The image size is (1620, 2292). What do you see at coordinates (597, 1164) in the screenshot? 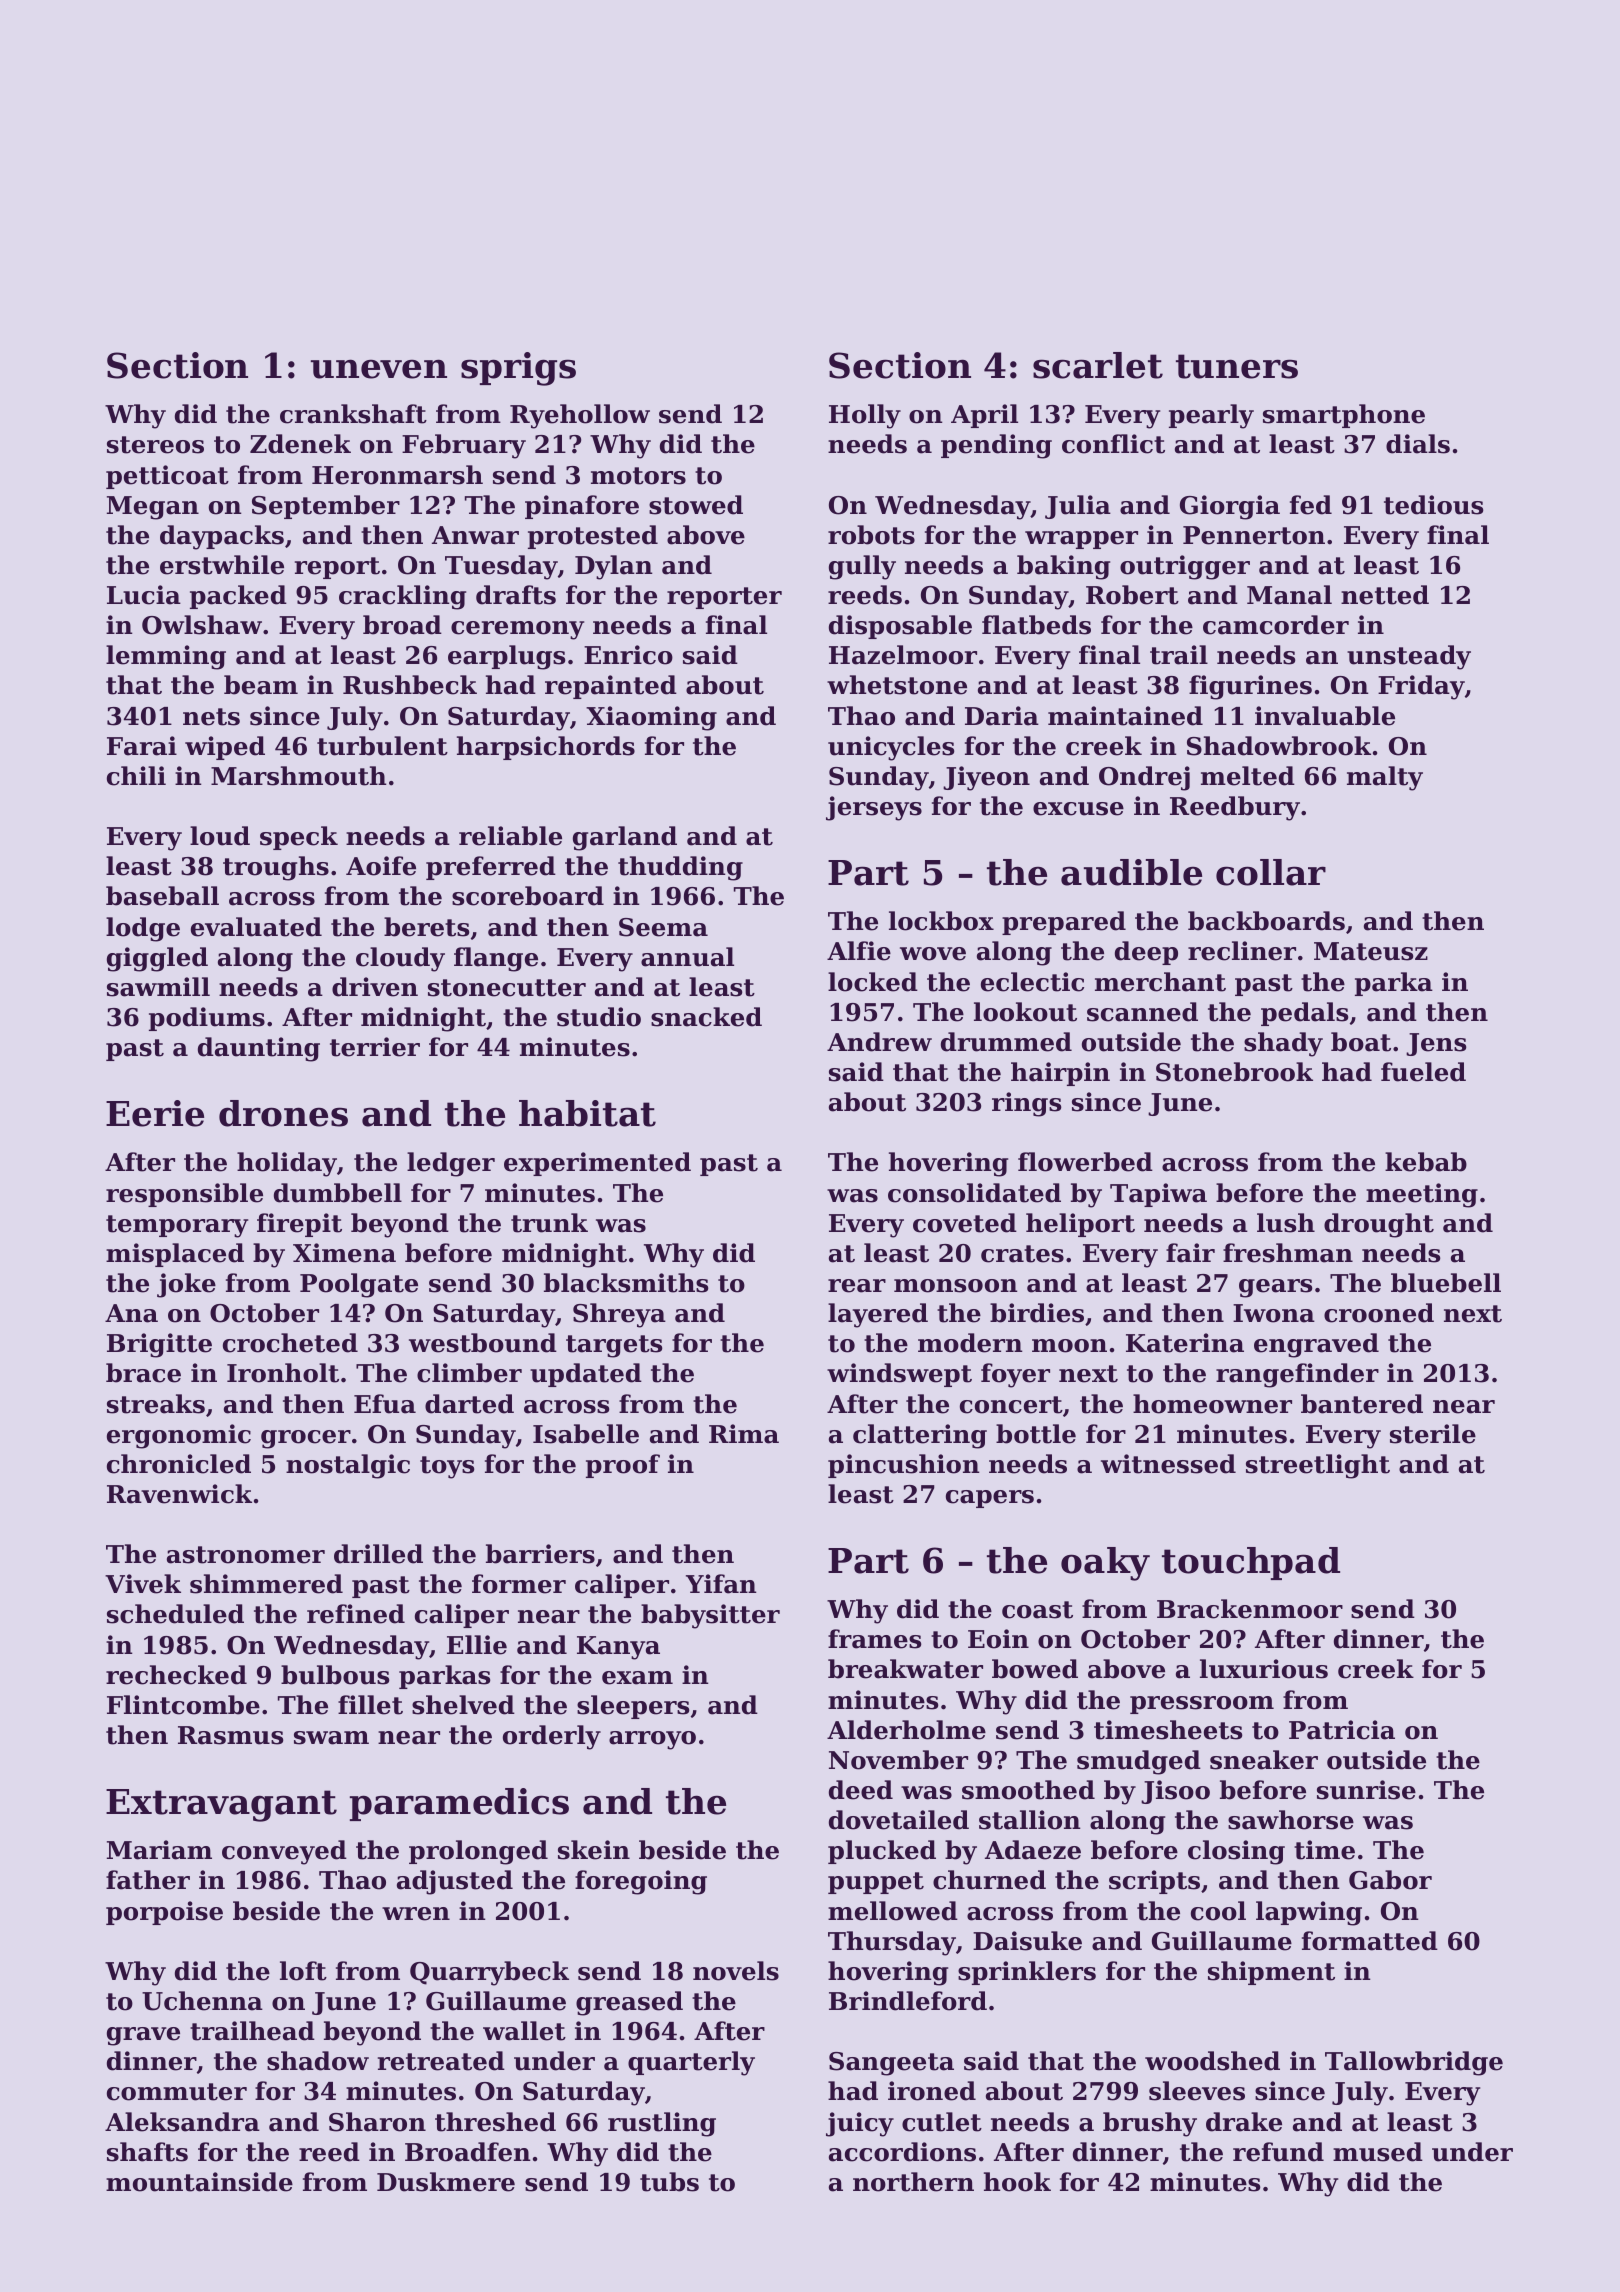
I see `experimented` at bounding box center [597, 1164].
